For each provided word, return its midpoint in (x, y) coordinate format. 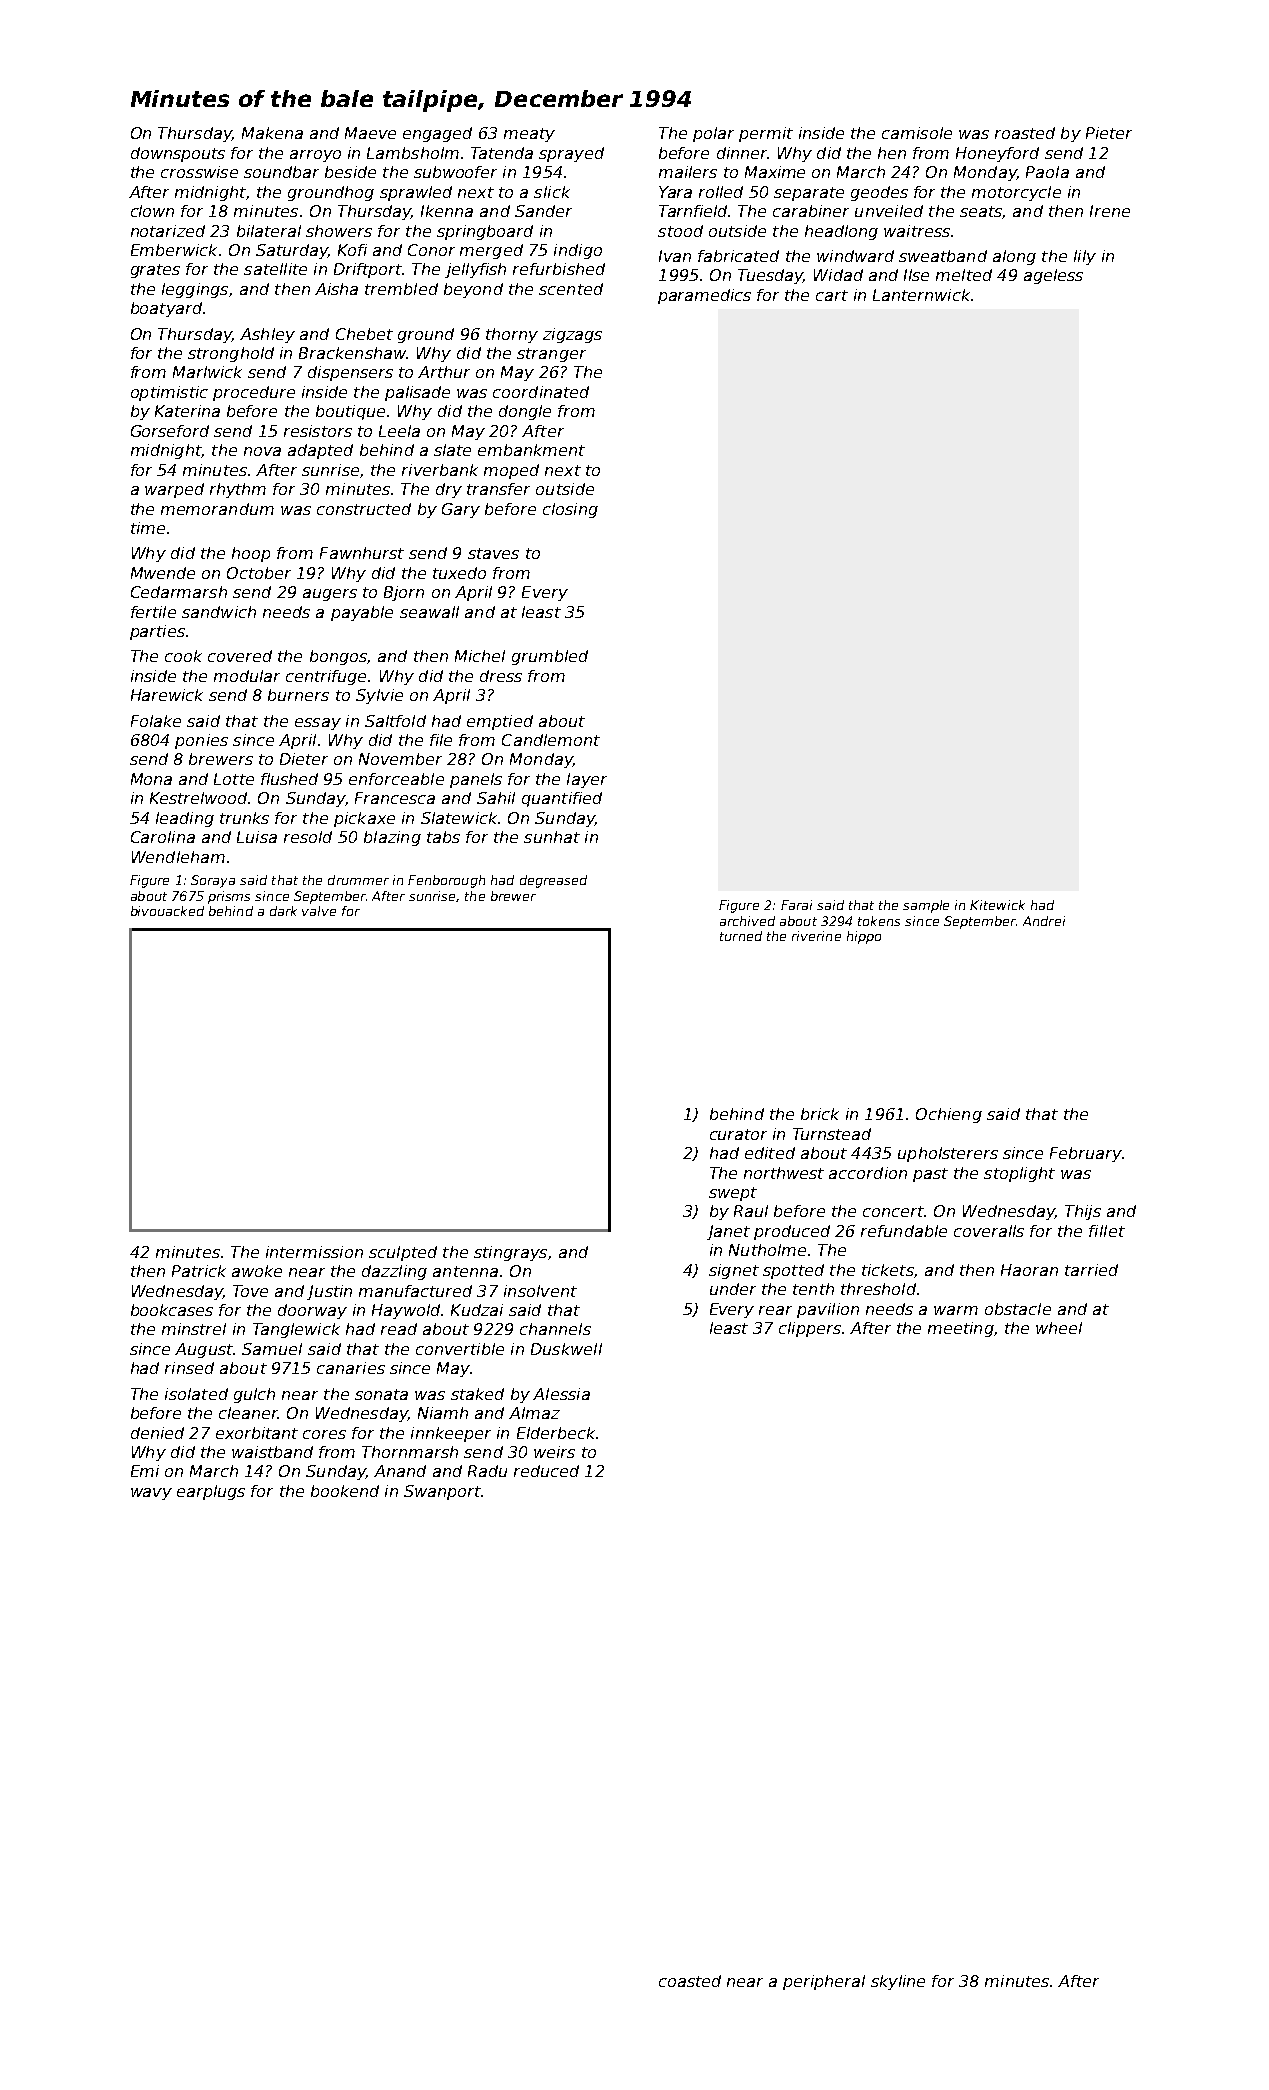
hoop (251, 554)
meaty (529, 135)
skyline (898, 1982)
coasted (690, 1981)
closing (570, 510)
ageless (1053, 276)
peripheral (824, 1982)
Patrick (199, 1271)
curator (738, 1134)
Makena (272, 133)
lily (1085, 257)
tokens (879, 921)
